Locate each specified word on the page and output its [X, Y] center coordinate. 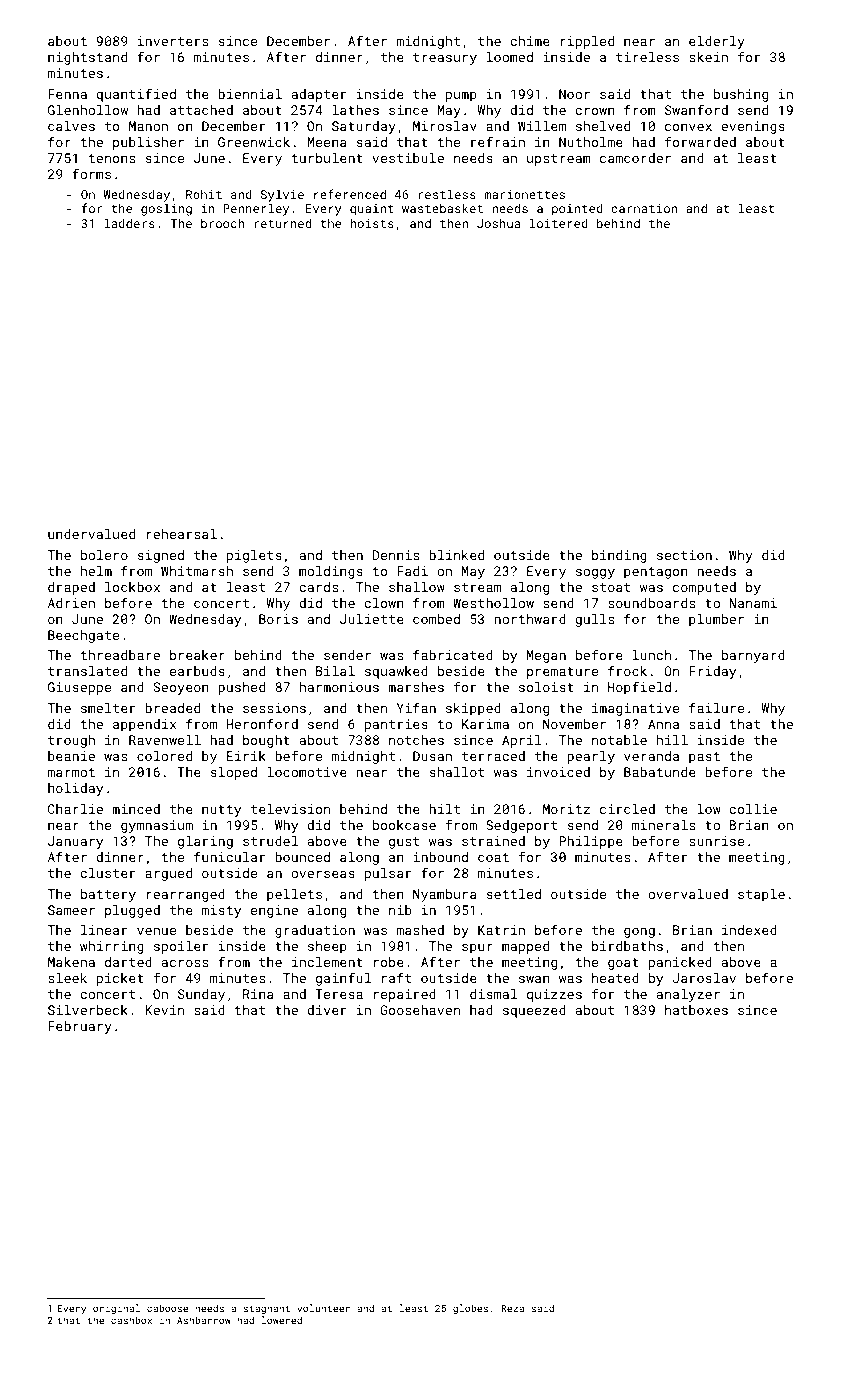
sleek [67, 978]
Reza [512, 1308]
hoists [372, 223]
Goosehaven [420, 1010]
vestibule [408, 158]
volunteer [323, 1308]
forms [91, 173]
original [116, 1309]
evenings [753, 127]
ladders [129, 223]
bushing [741, 95]
